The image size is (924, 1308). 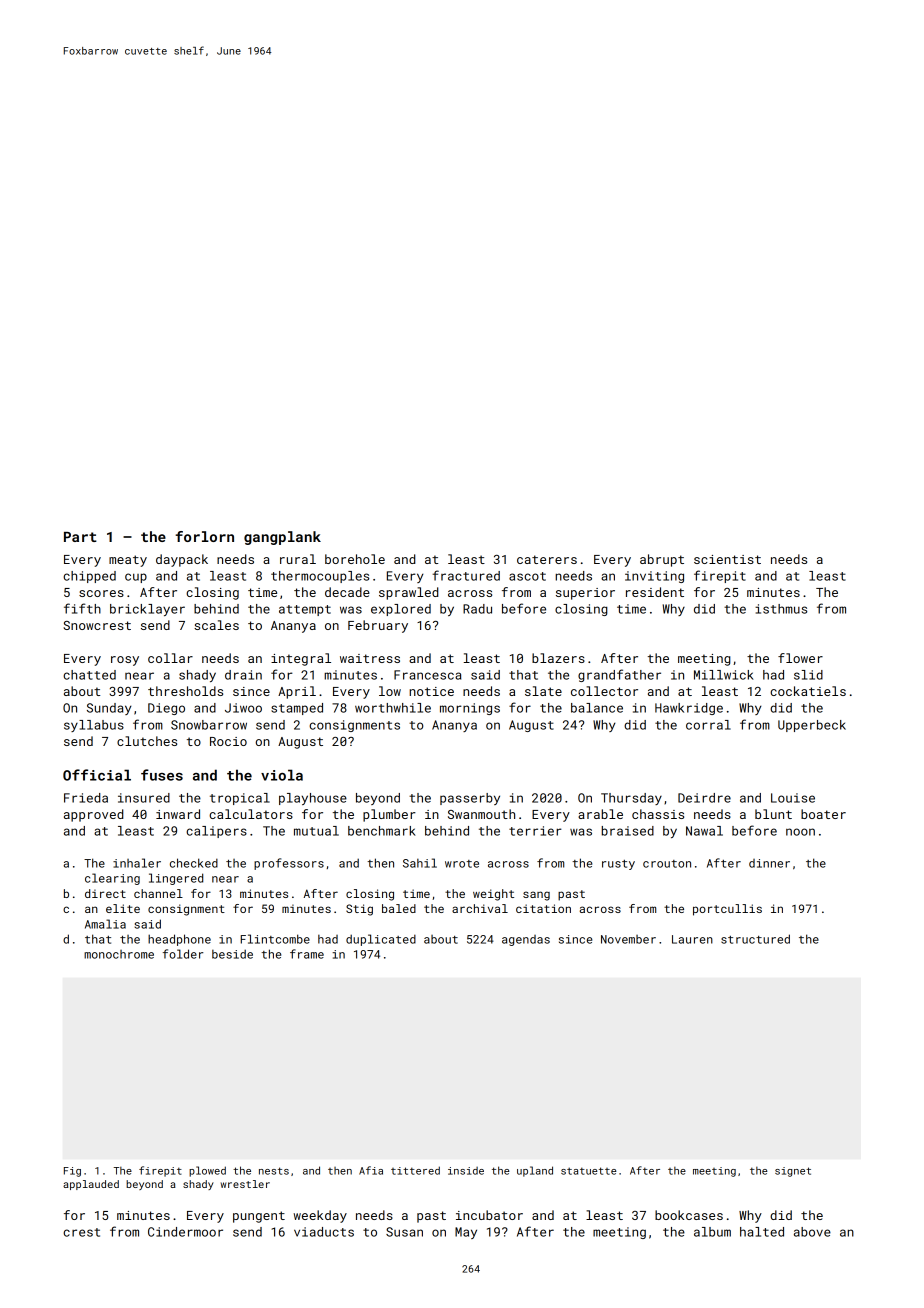 What do you see at coordinates (724, 675) in the screenshot?
I see `Millwick` at bounding box center [724, 675].
